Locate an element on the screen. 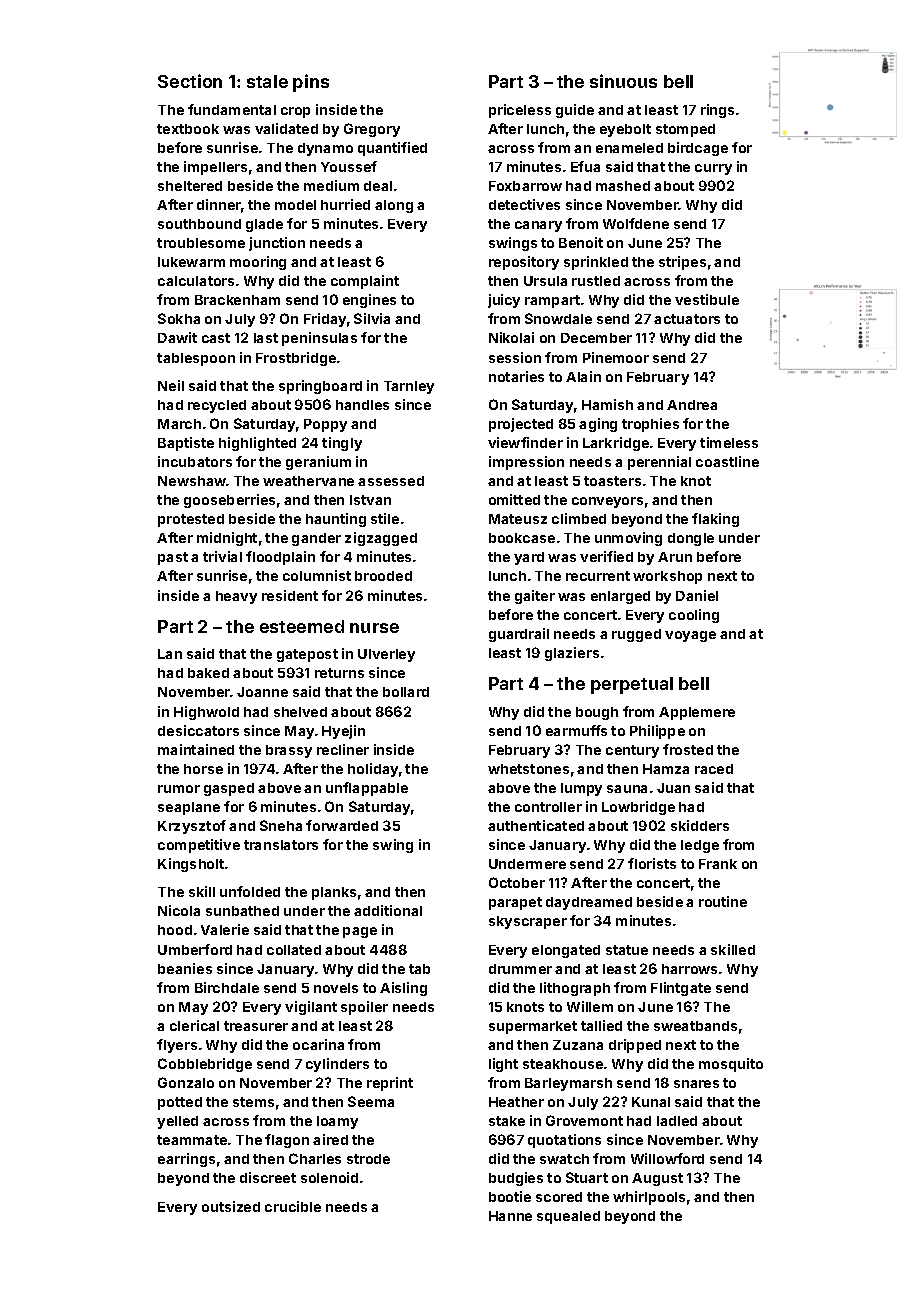  Section is located at coordinates (190, 81).
